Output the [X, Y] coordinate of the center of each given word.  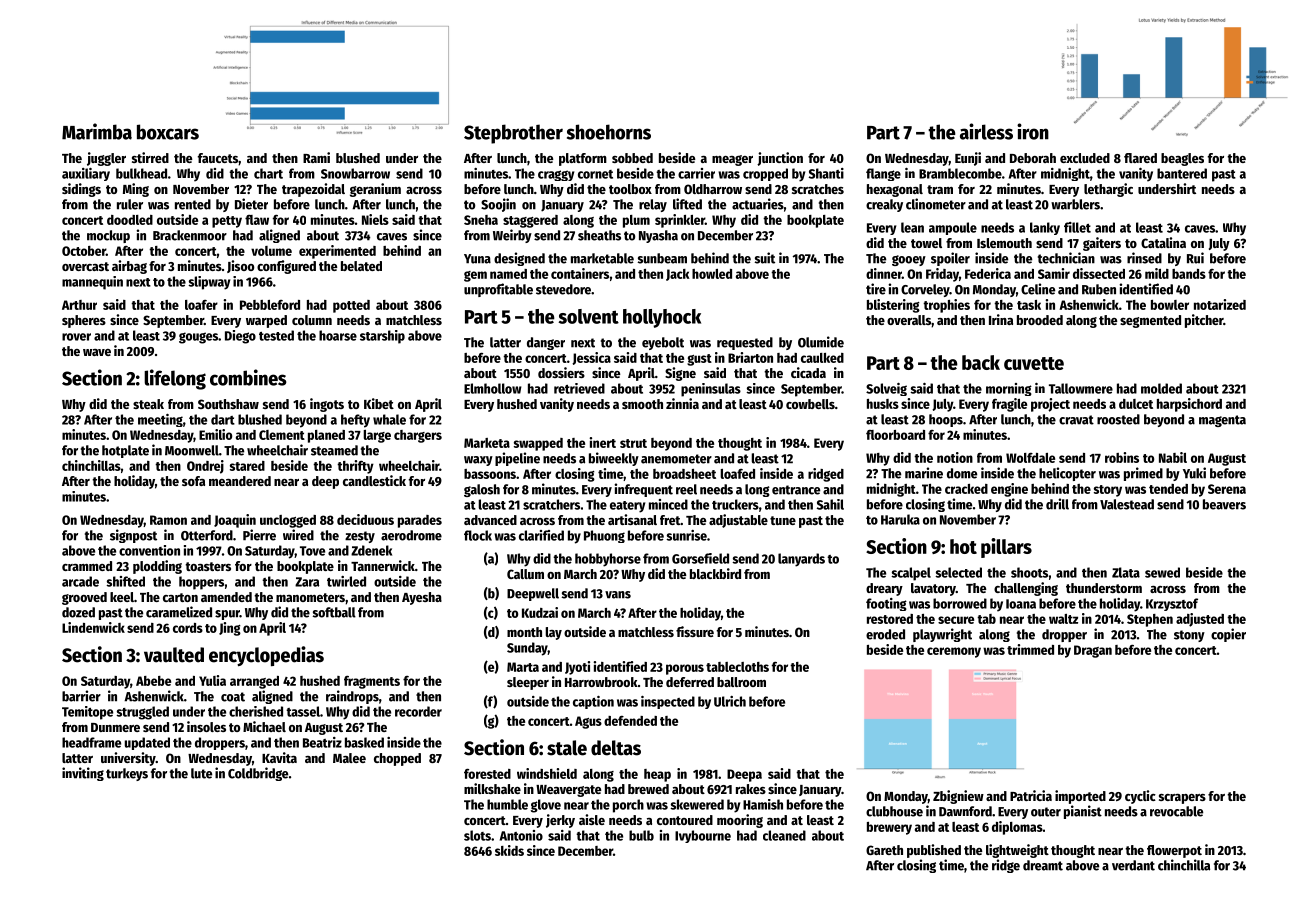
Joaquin [235, 521]
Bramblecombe [960, 173]
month [524, 632]
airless [986, 131]
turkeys [127, 774]
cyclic [1140, 797]
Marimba [97, 131]
